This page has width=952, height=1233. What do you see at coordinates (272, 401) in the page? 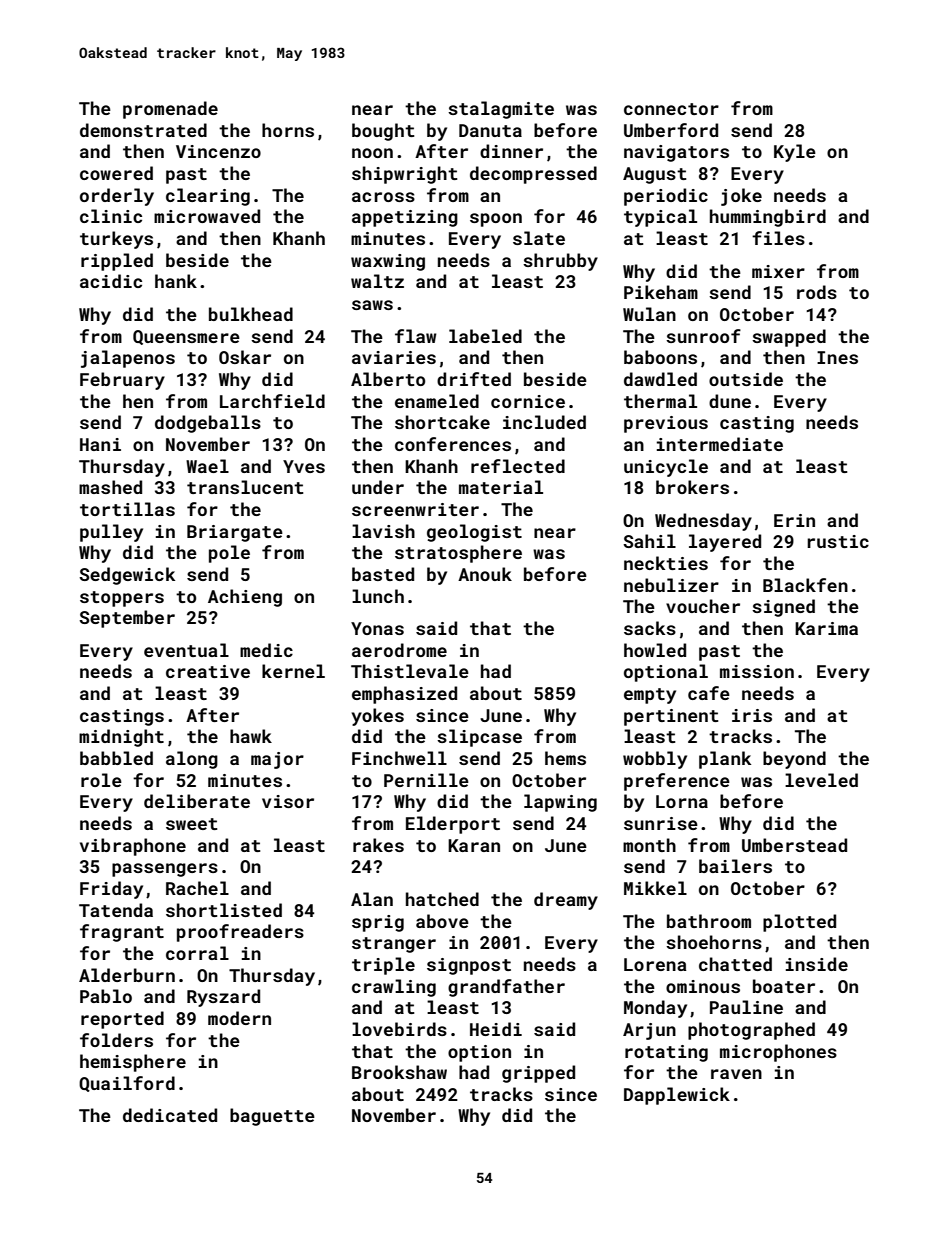
I see `Larchfield` at bounding box center [272, 401].
